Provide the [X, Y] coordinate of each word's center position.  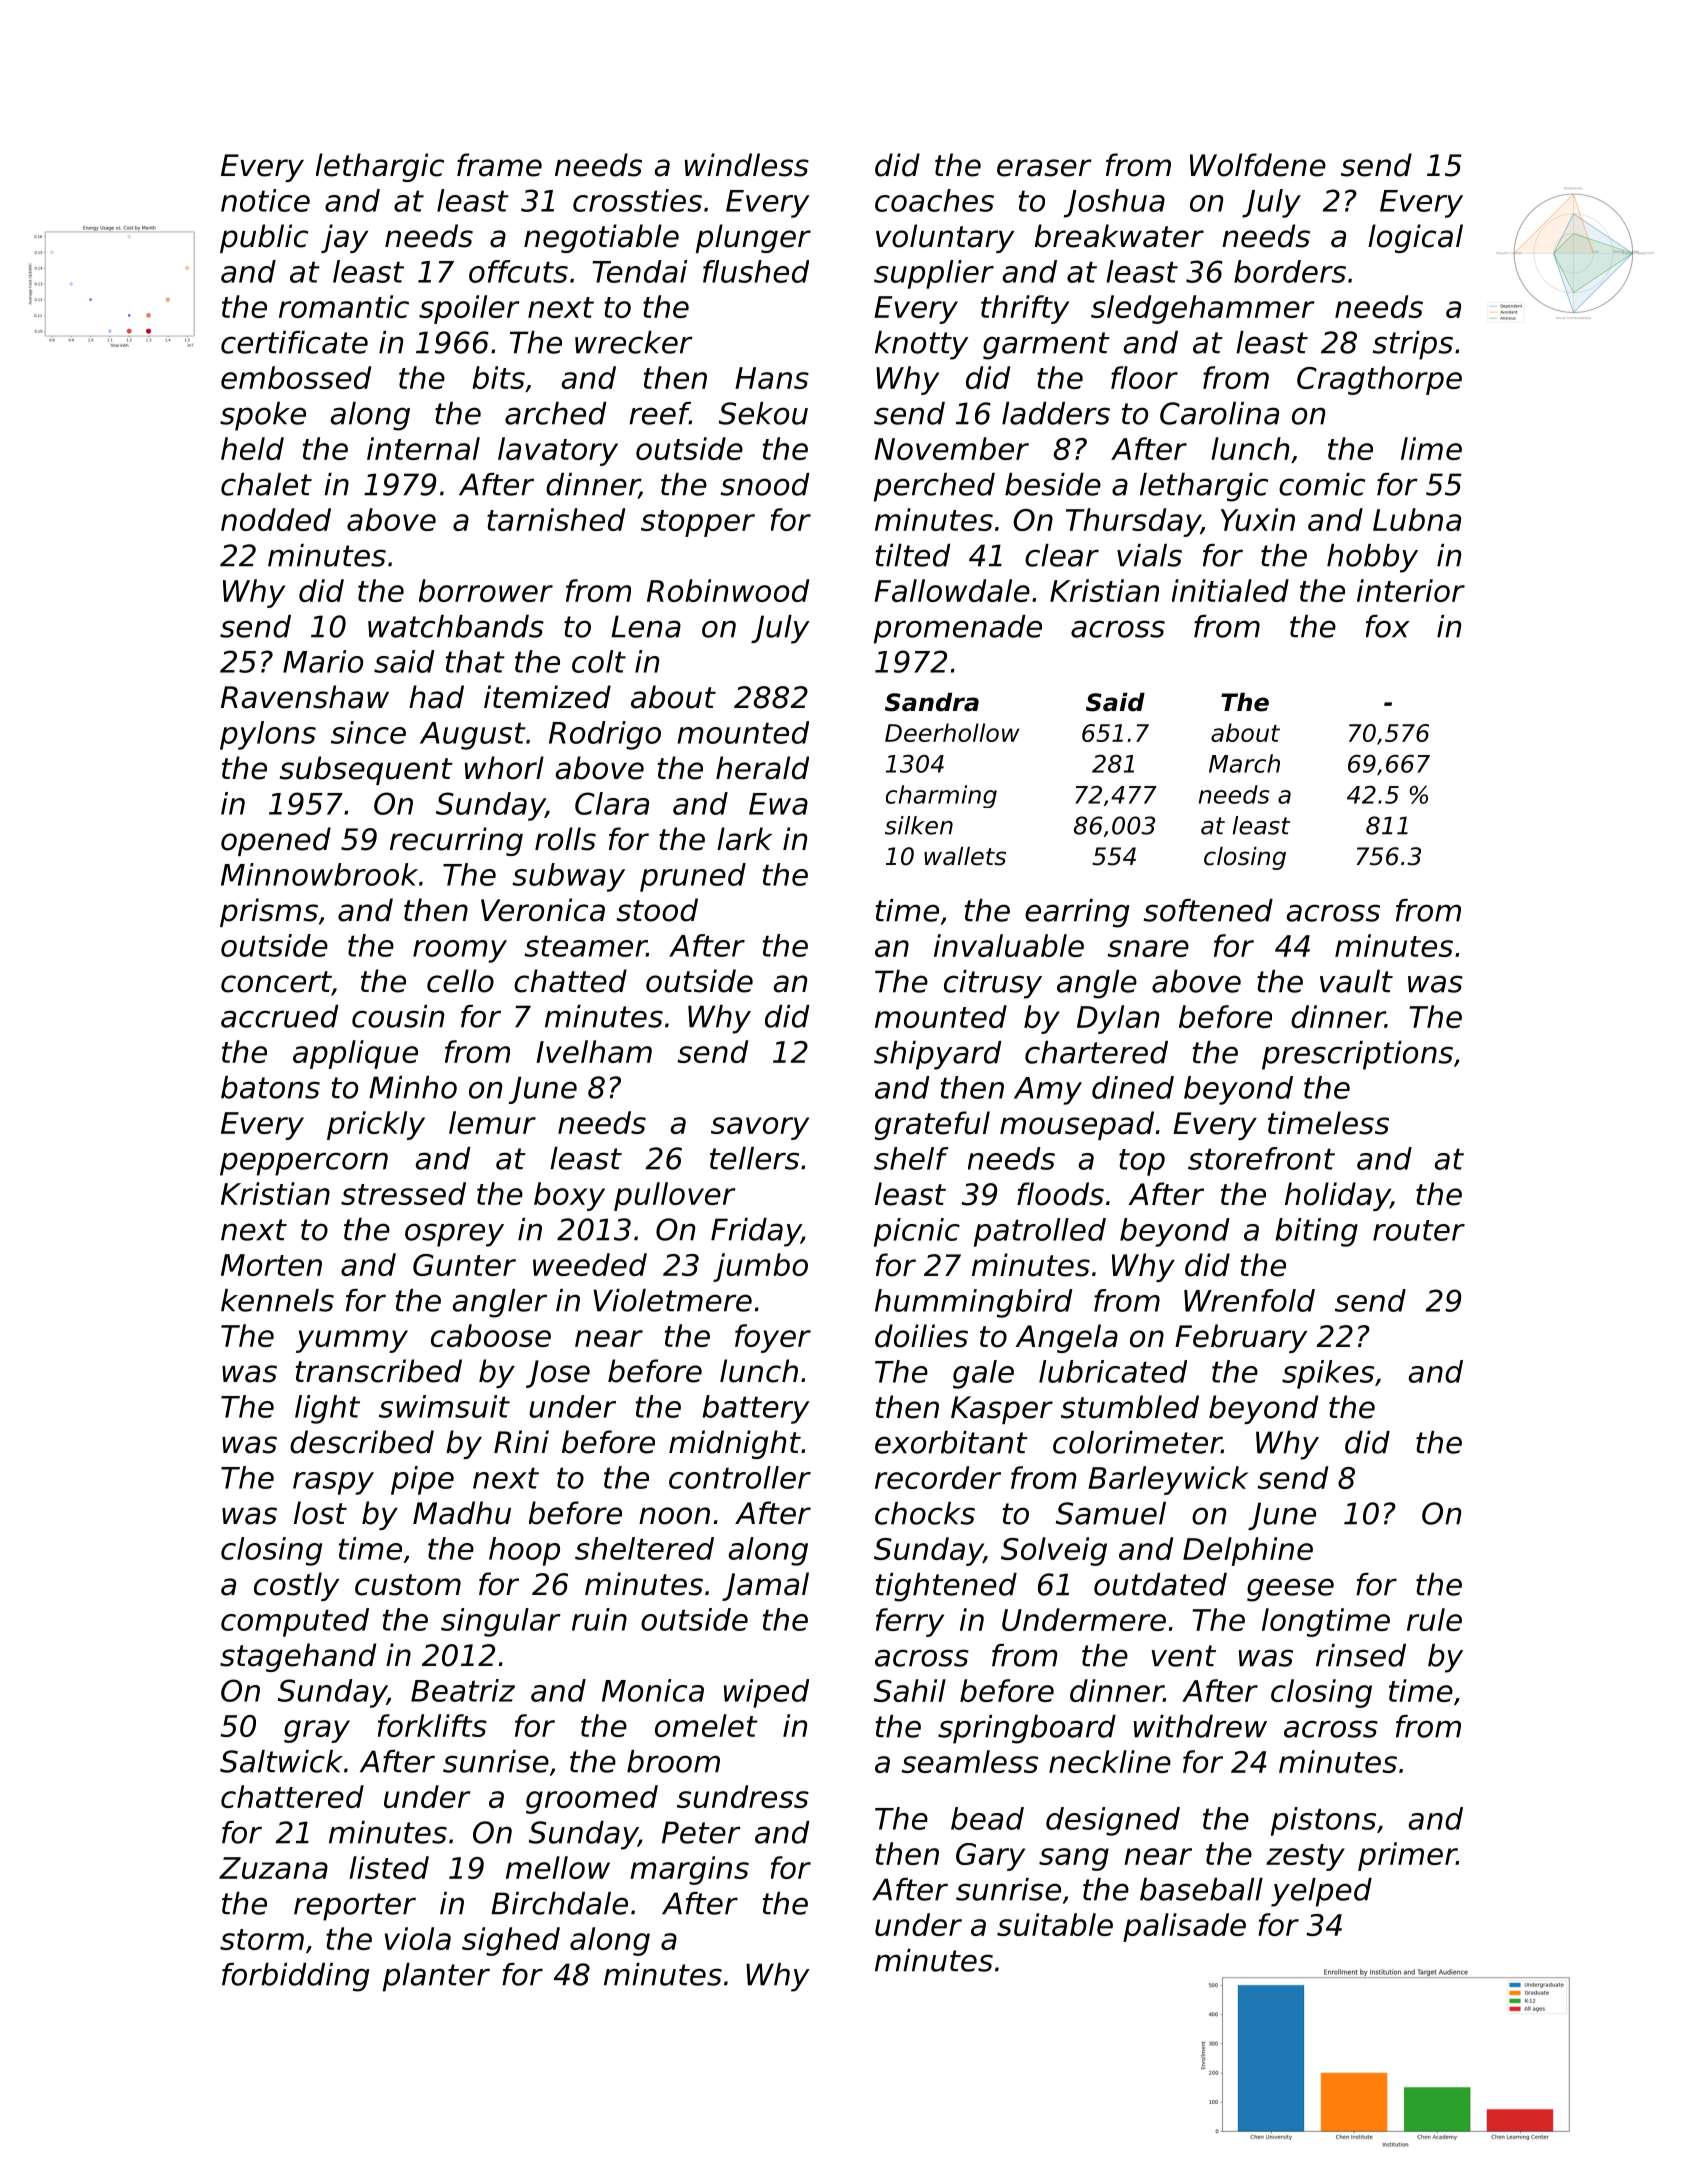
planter [436, 1977]
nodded [276, 519]
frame [499, 165]
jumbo [760, 1267]
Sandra [932, 702]
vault [1356, 981]
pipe [422, 1480]
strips [1412, 345]
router [1419, 1230]
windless [747, 165]
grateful [932, 1125]
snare [1148, 948]
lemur [492, 1122]
